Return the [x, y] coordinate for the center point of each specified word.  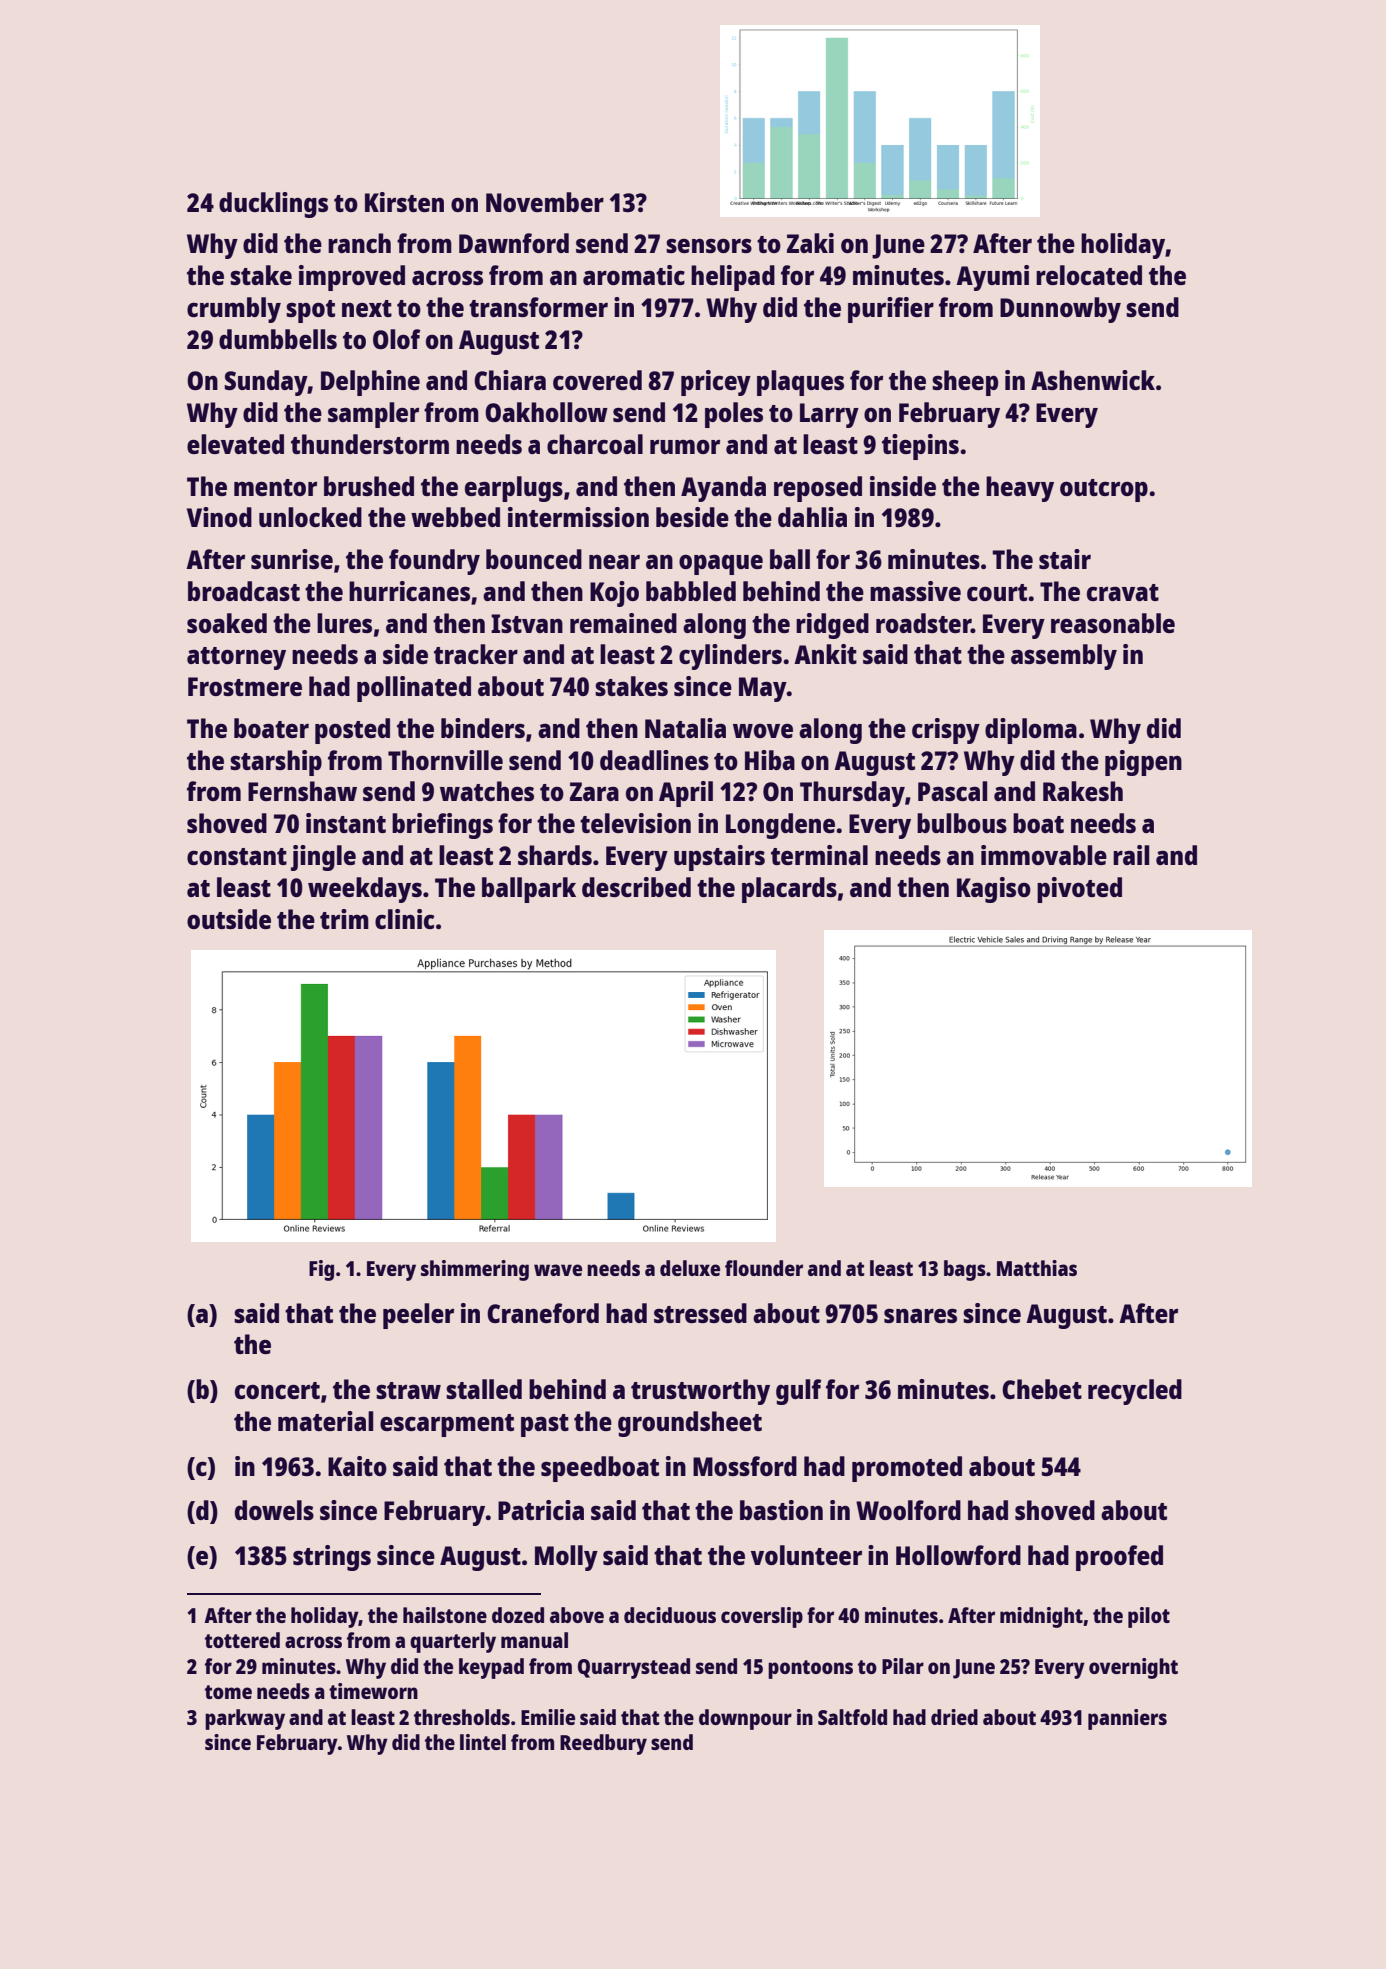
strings [332, 1558]
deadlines [654, 760]
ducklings [273, 205]
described [636, 887]
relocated [1089, 275]
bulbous [962, 823]
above [577, 1615]
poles [734, 415]
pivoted [1079, 890]
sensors [709, 245]
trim [344, 919]
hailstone [445, 1615]
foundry [434, 562]
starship [276, 763]
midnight [1041, 1617]
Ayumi [992, 278]
